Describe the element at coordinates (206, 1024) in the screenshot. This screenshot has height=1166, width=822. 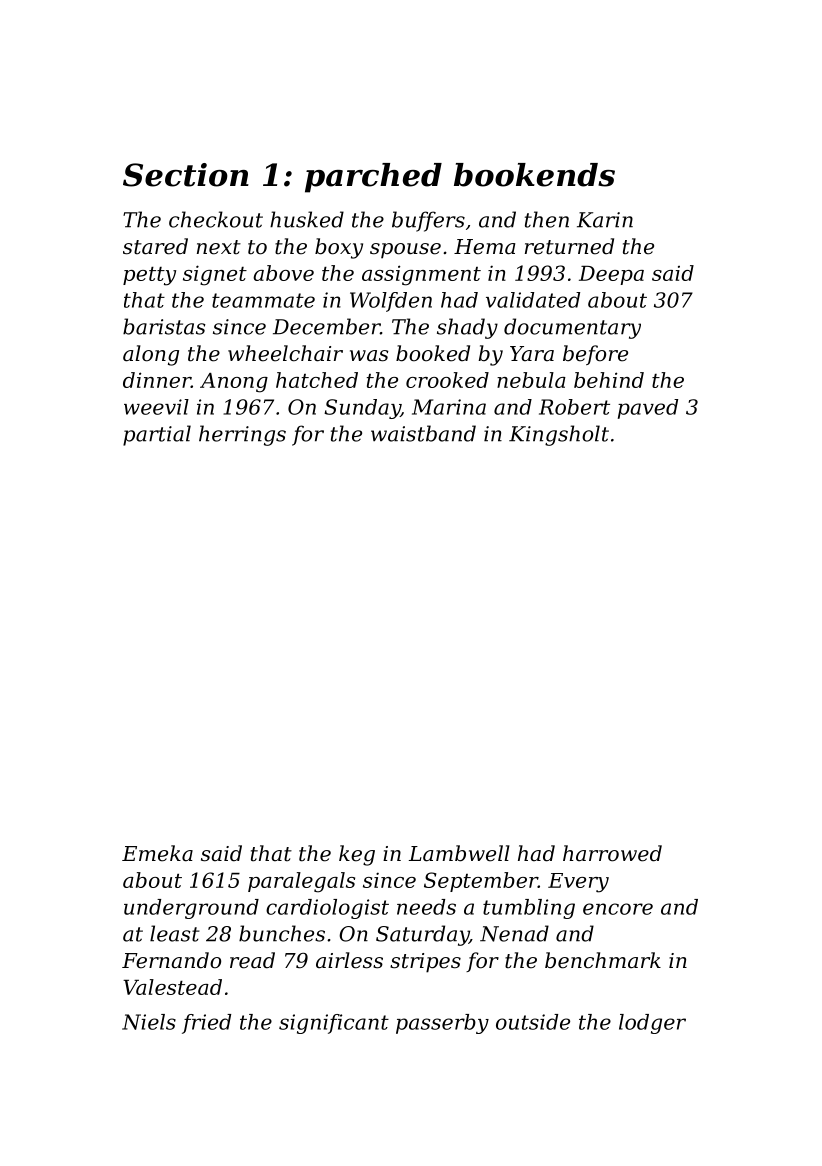
I see `fried` at that location.
